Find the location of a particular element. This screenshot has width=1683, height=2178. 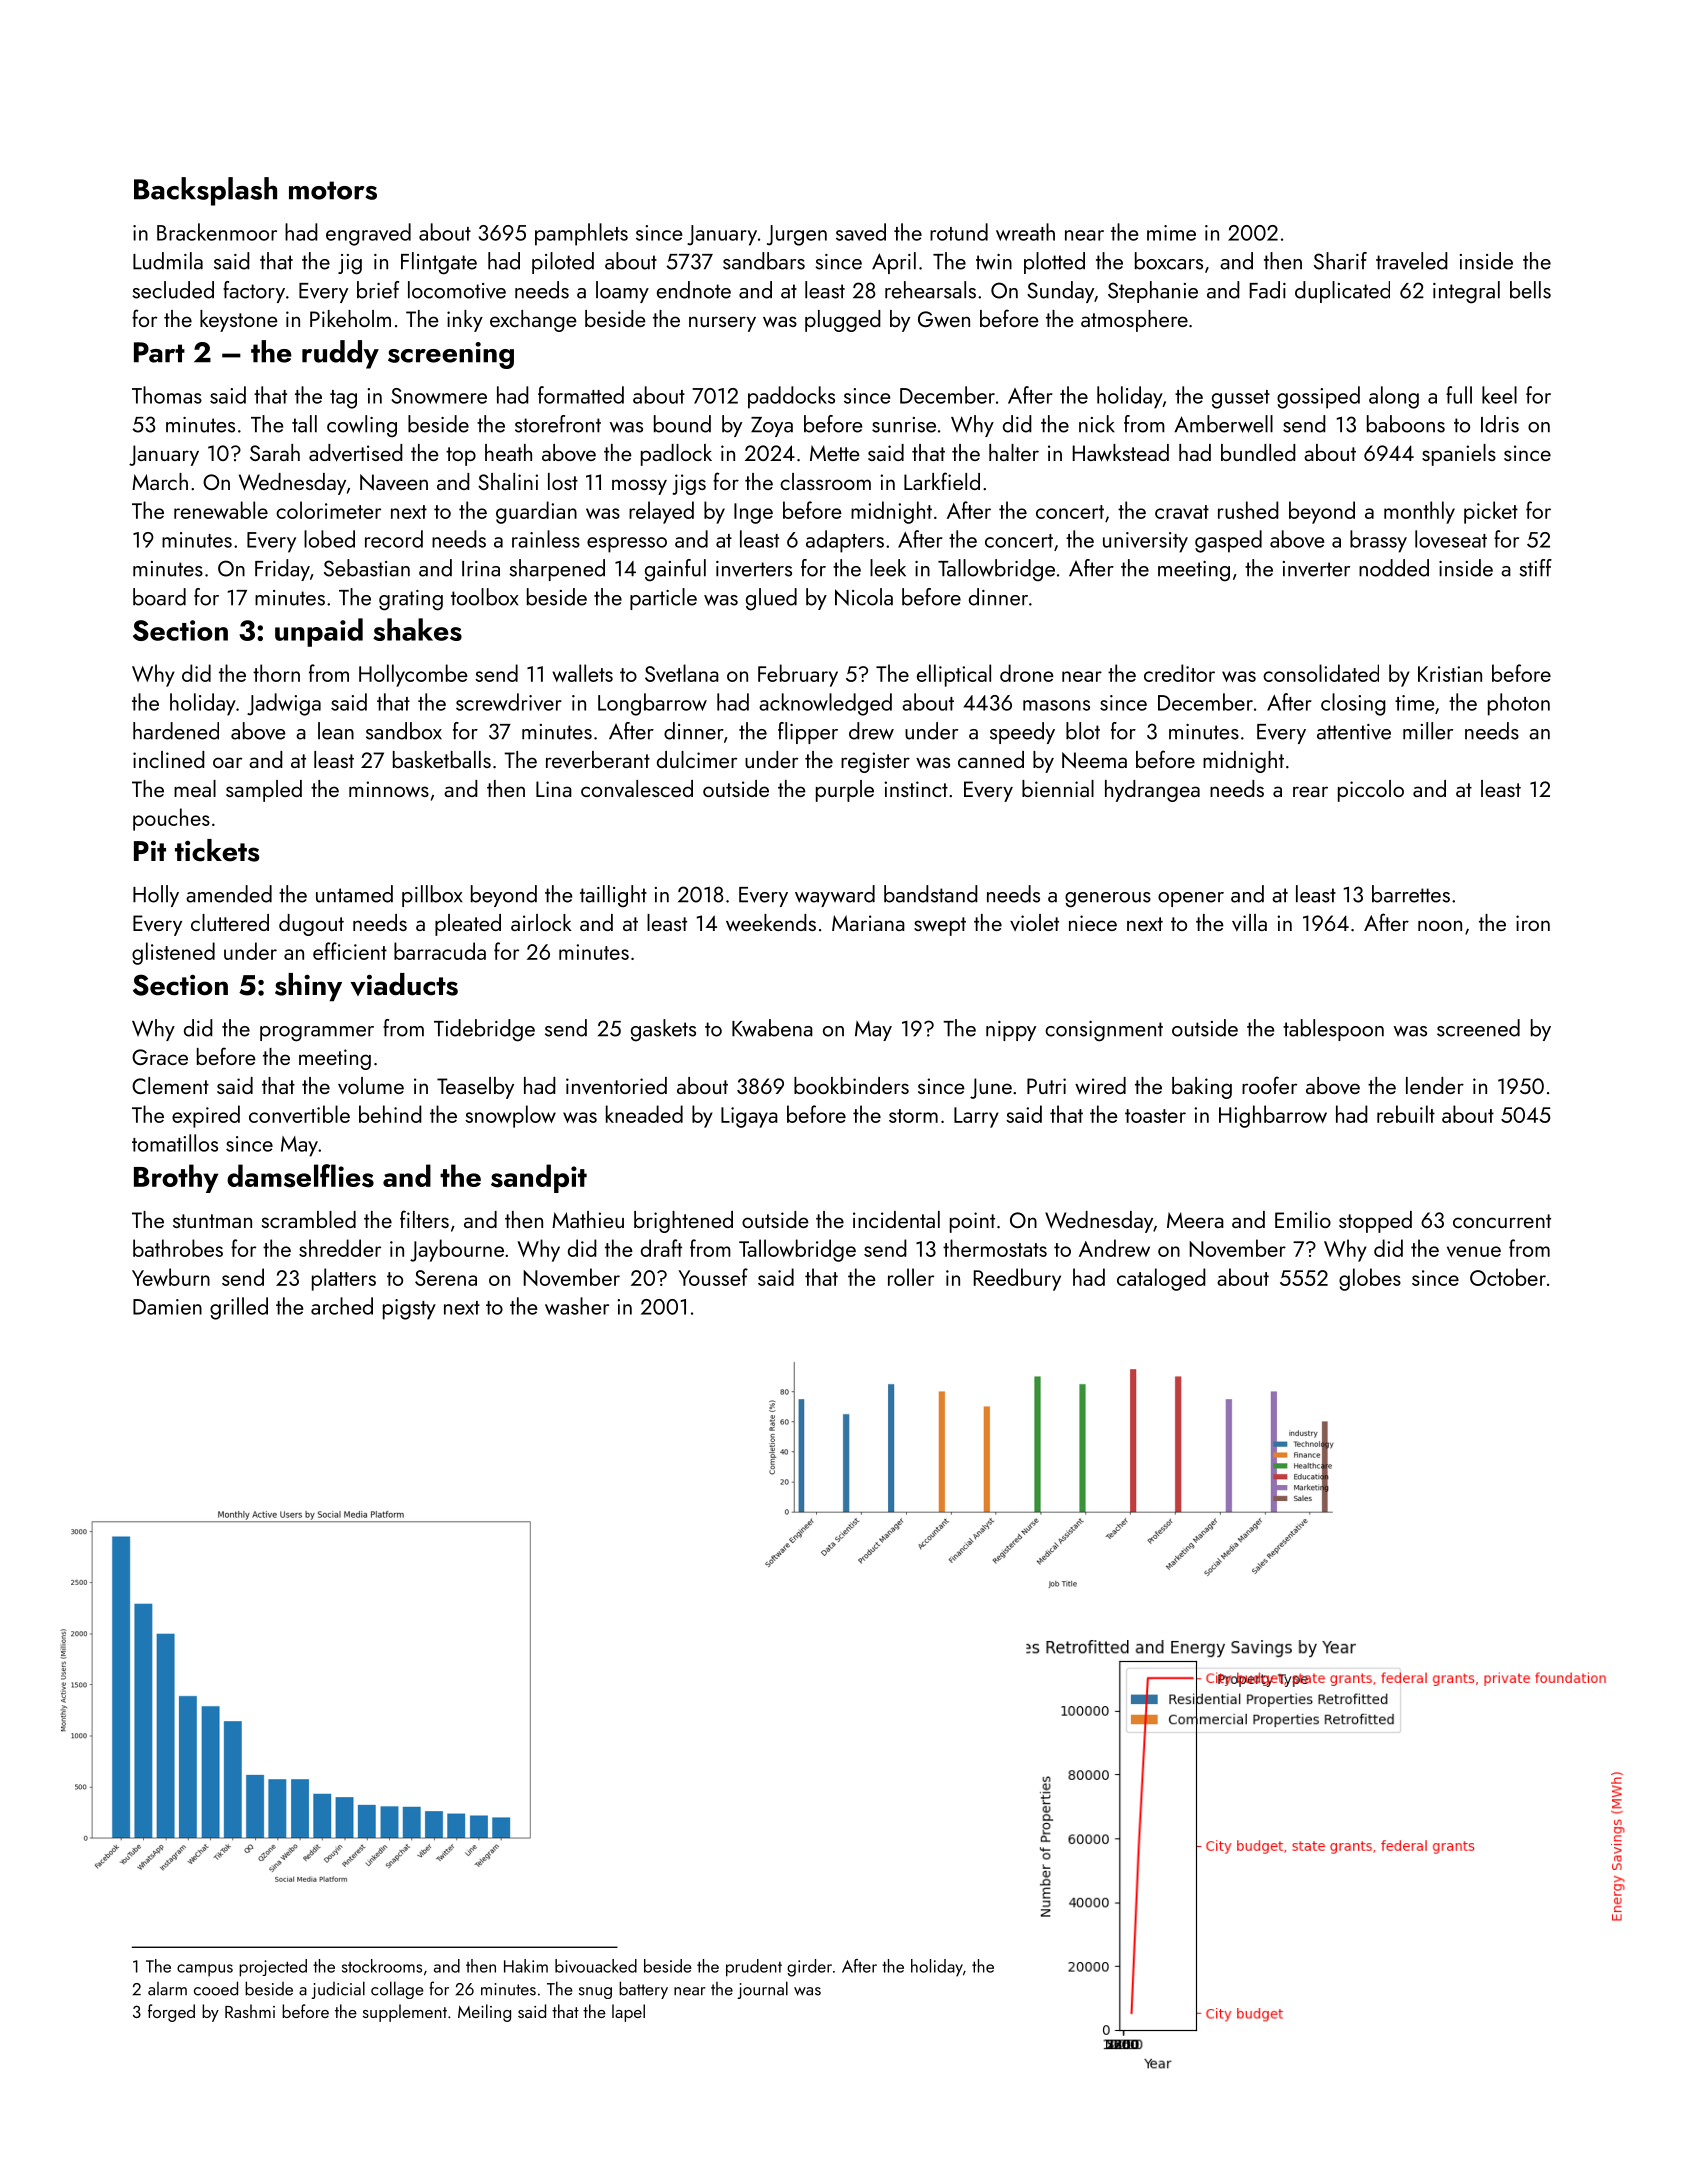

stockrooms is located at coordinates (382, 1966).
